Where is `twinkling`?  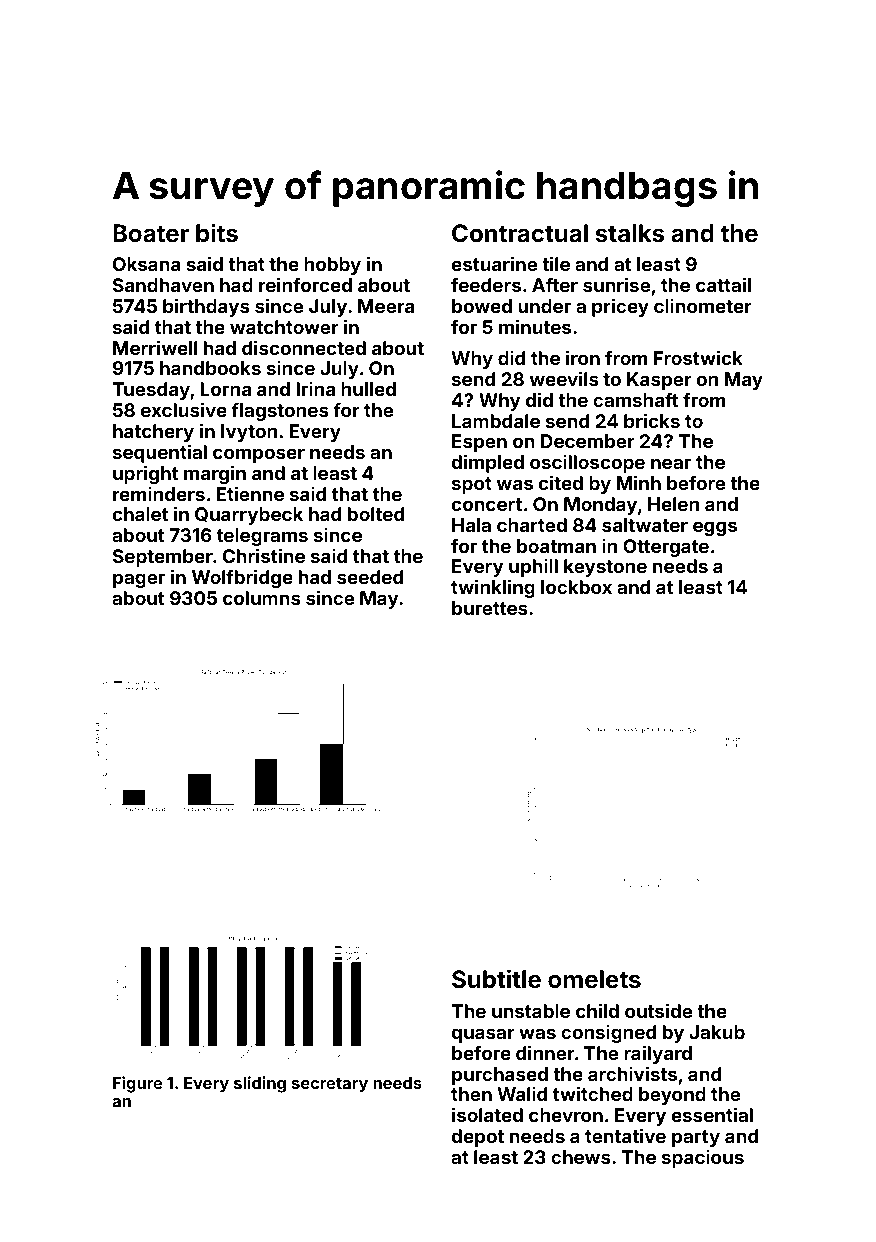
twinkling is located at coordinates (493, 588).
